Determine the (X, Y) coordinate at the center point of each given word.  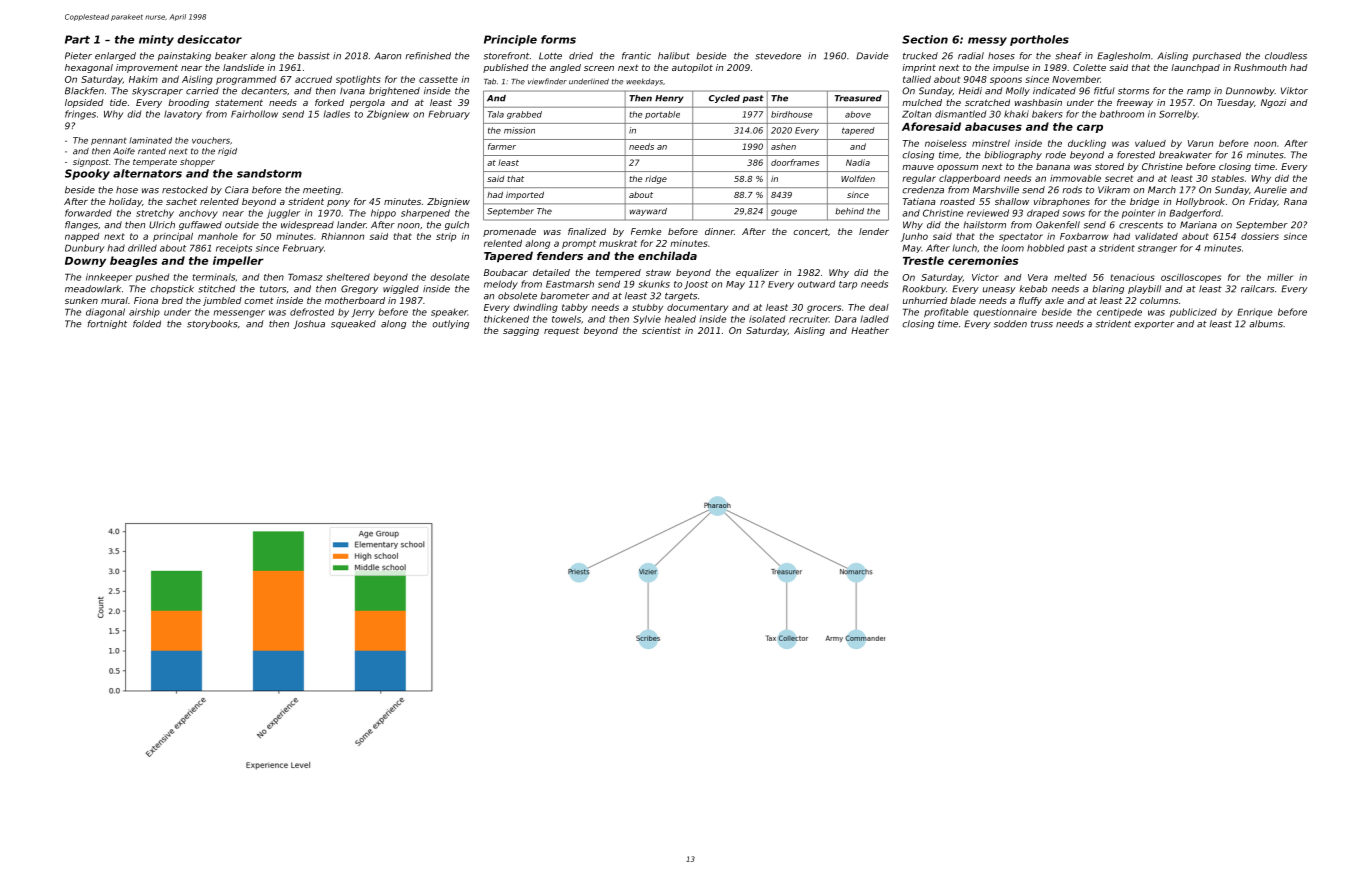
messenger (239, 314)
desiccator (209, 39)
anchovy (198, 214)
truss (1042, 324)
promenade (509, 232)
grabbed (524, 115)
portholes (1039, 40)
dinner (719, 231)
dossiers (1260, 236)
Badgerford (1195, 214)
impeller (238, 261)
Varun (1200, 143)
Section (925, 39)
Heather (870, 330)
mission (519, 130)
